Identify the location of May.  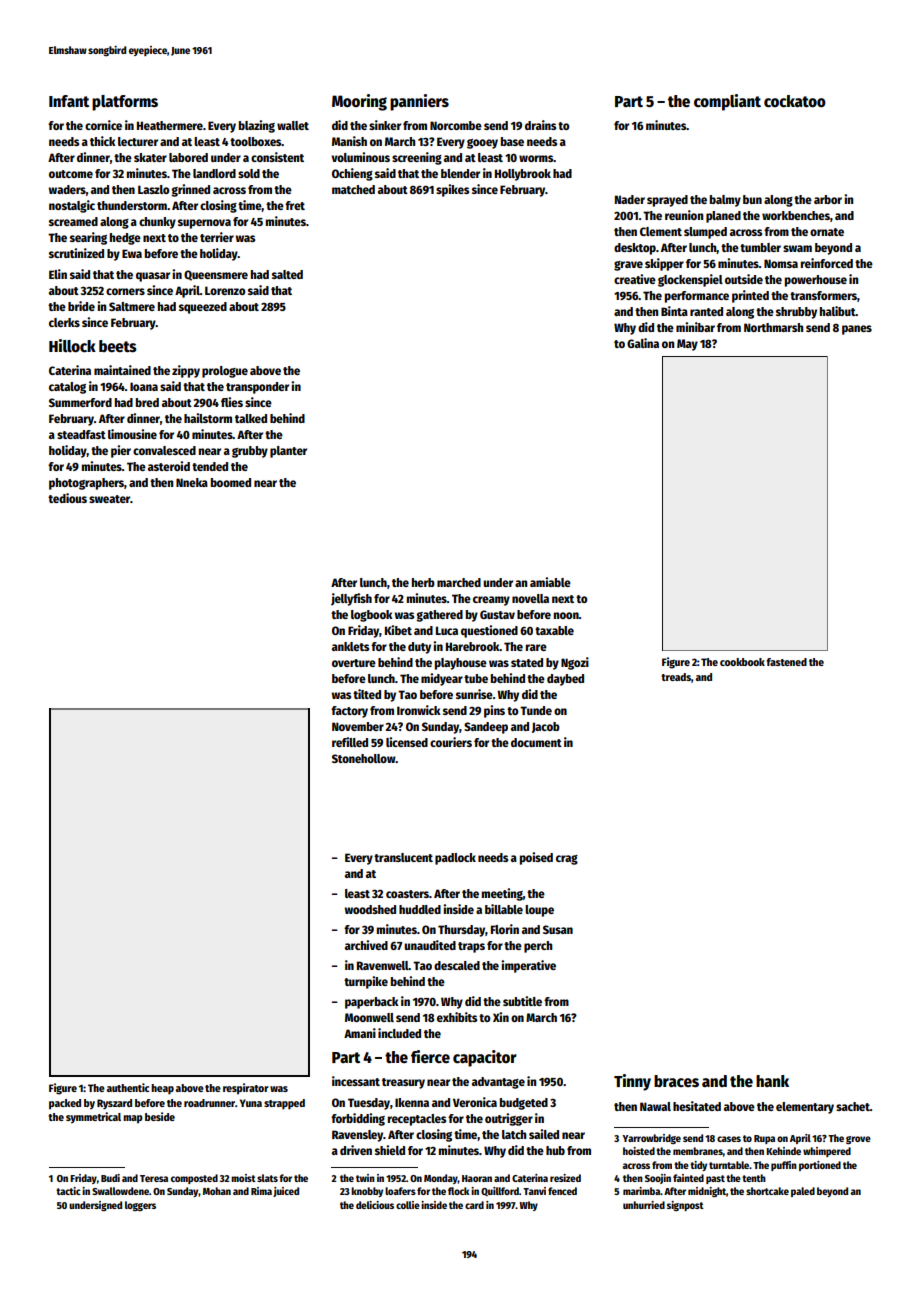
(687, 345).
